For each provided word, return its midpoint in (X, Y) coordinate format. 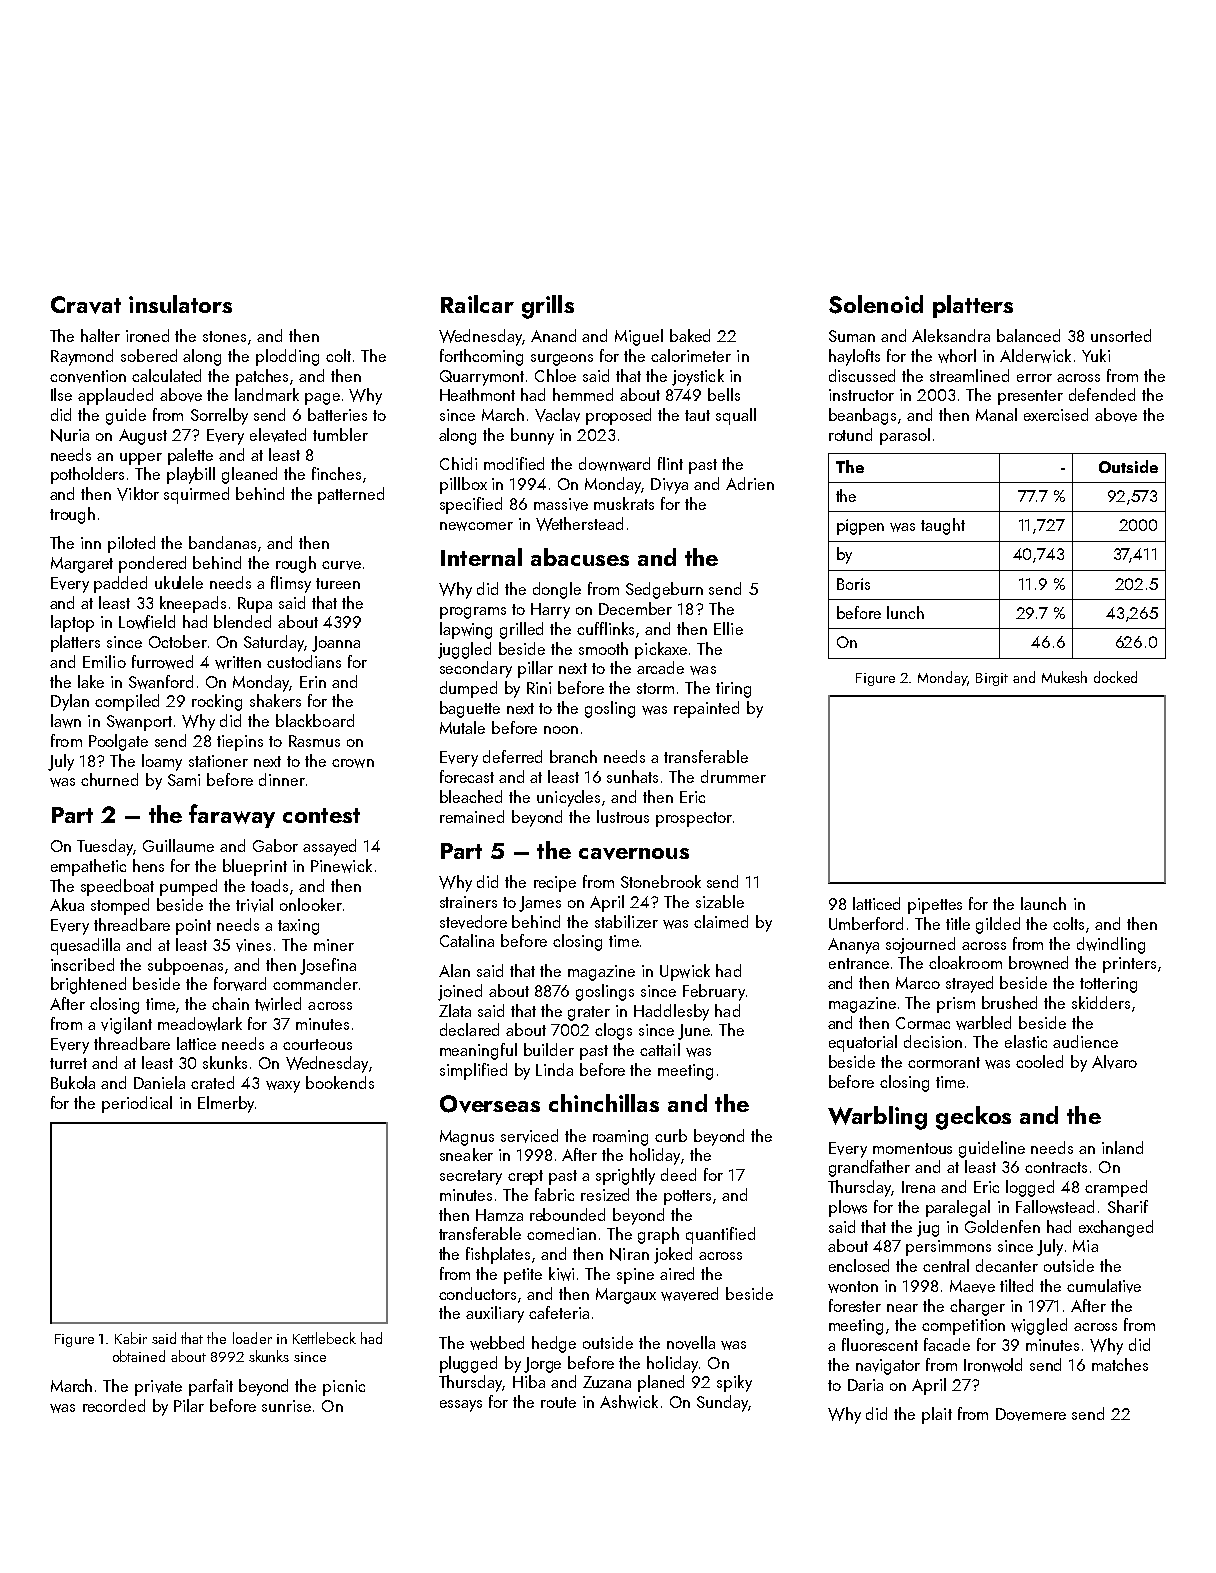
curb (671, 1135)
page (322, 399)
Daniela (159, 1082)
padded (120, 584)
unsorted (1121, 335)
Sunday (722, 1403)
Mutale (462, 727)
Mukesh (1064, 677)
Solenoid (876, 304)
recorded (114, 1405)
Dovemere (1031, 1414)
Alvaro (1114, 1062)
